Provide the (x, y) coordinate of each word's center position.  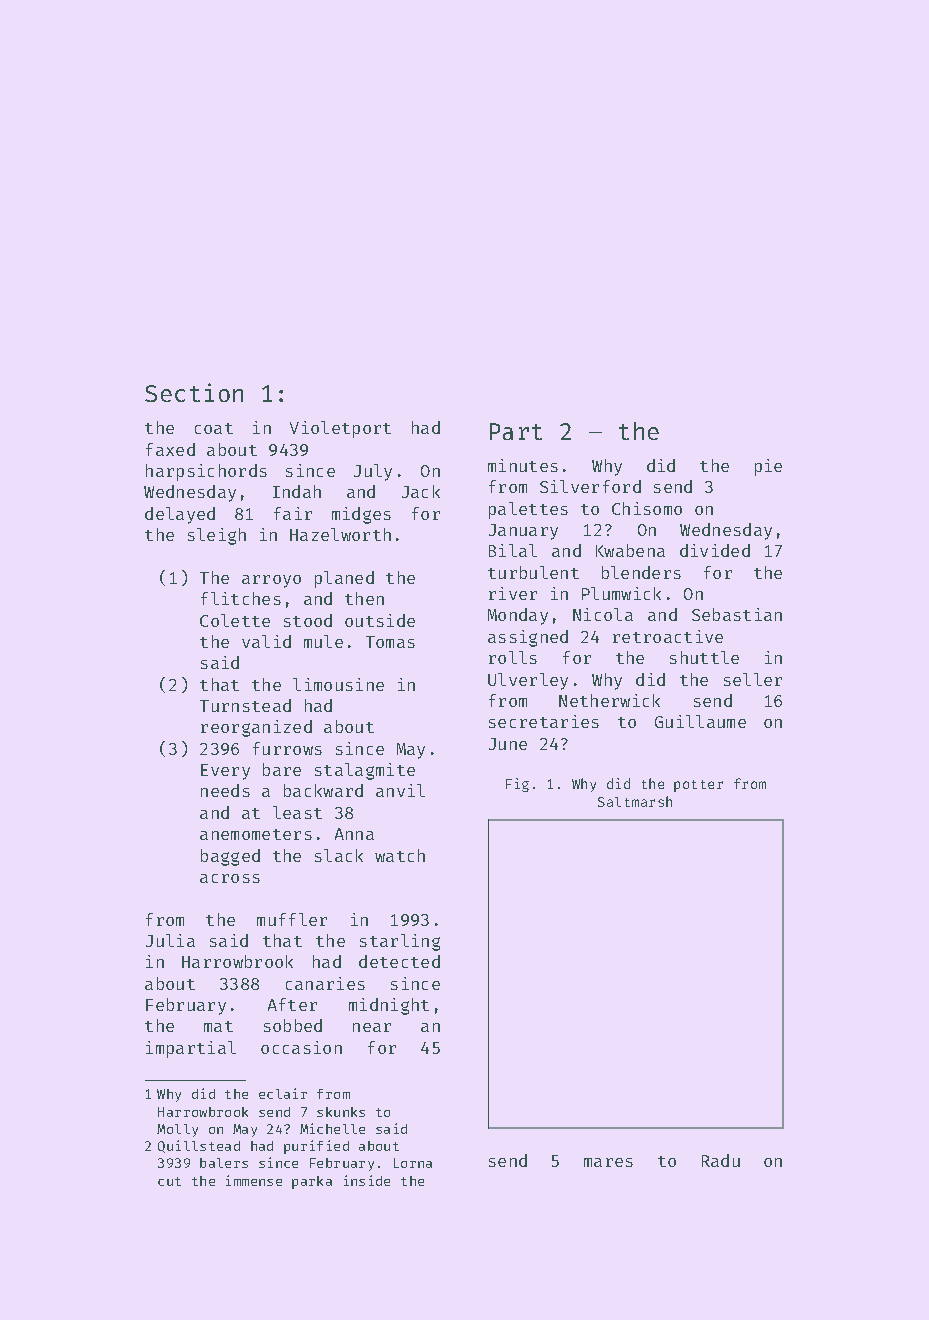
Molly (177, 1130)
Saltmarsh (635, 801)
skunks (341, 1112)
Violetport (340, 429)
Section (194, 392)
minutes (523, 465)
